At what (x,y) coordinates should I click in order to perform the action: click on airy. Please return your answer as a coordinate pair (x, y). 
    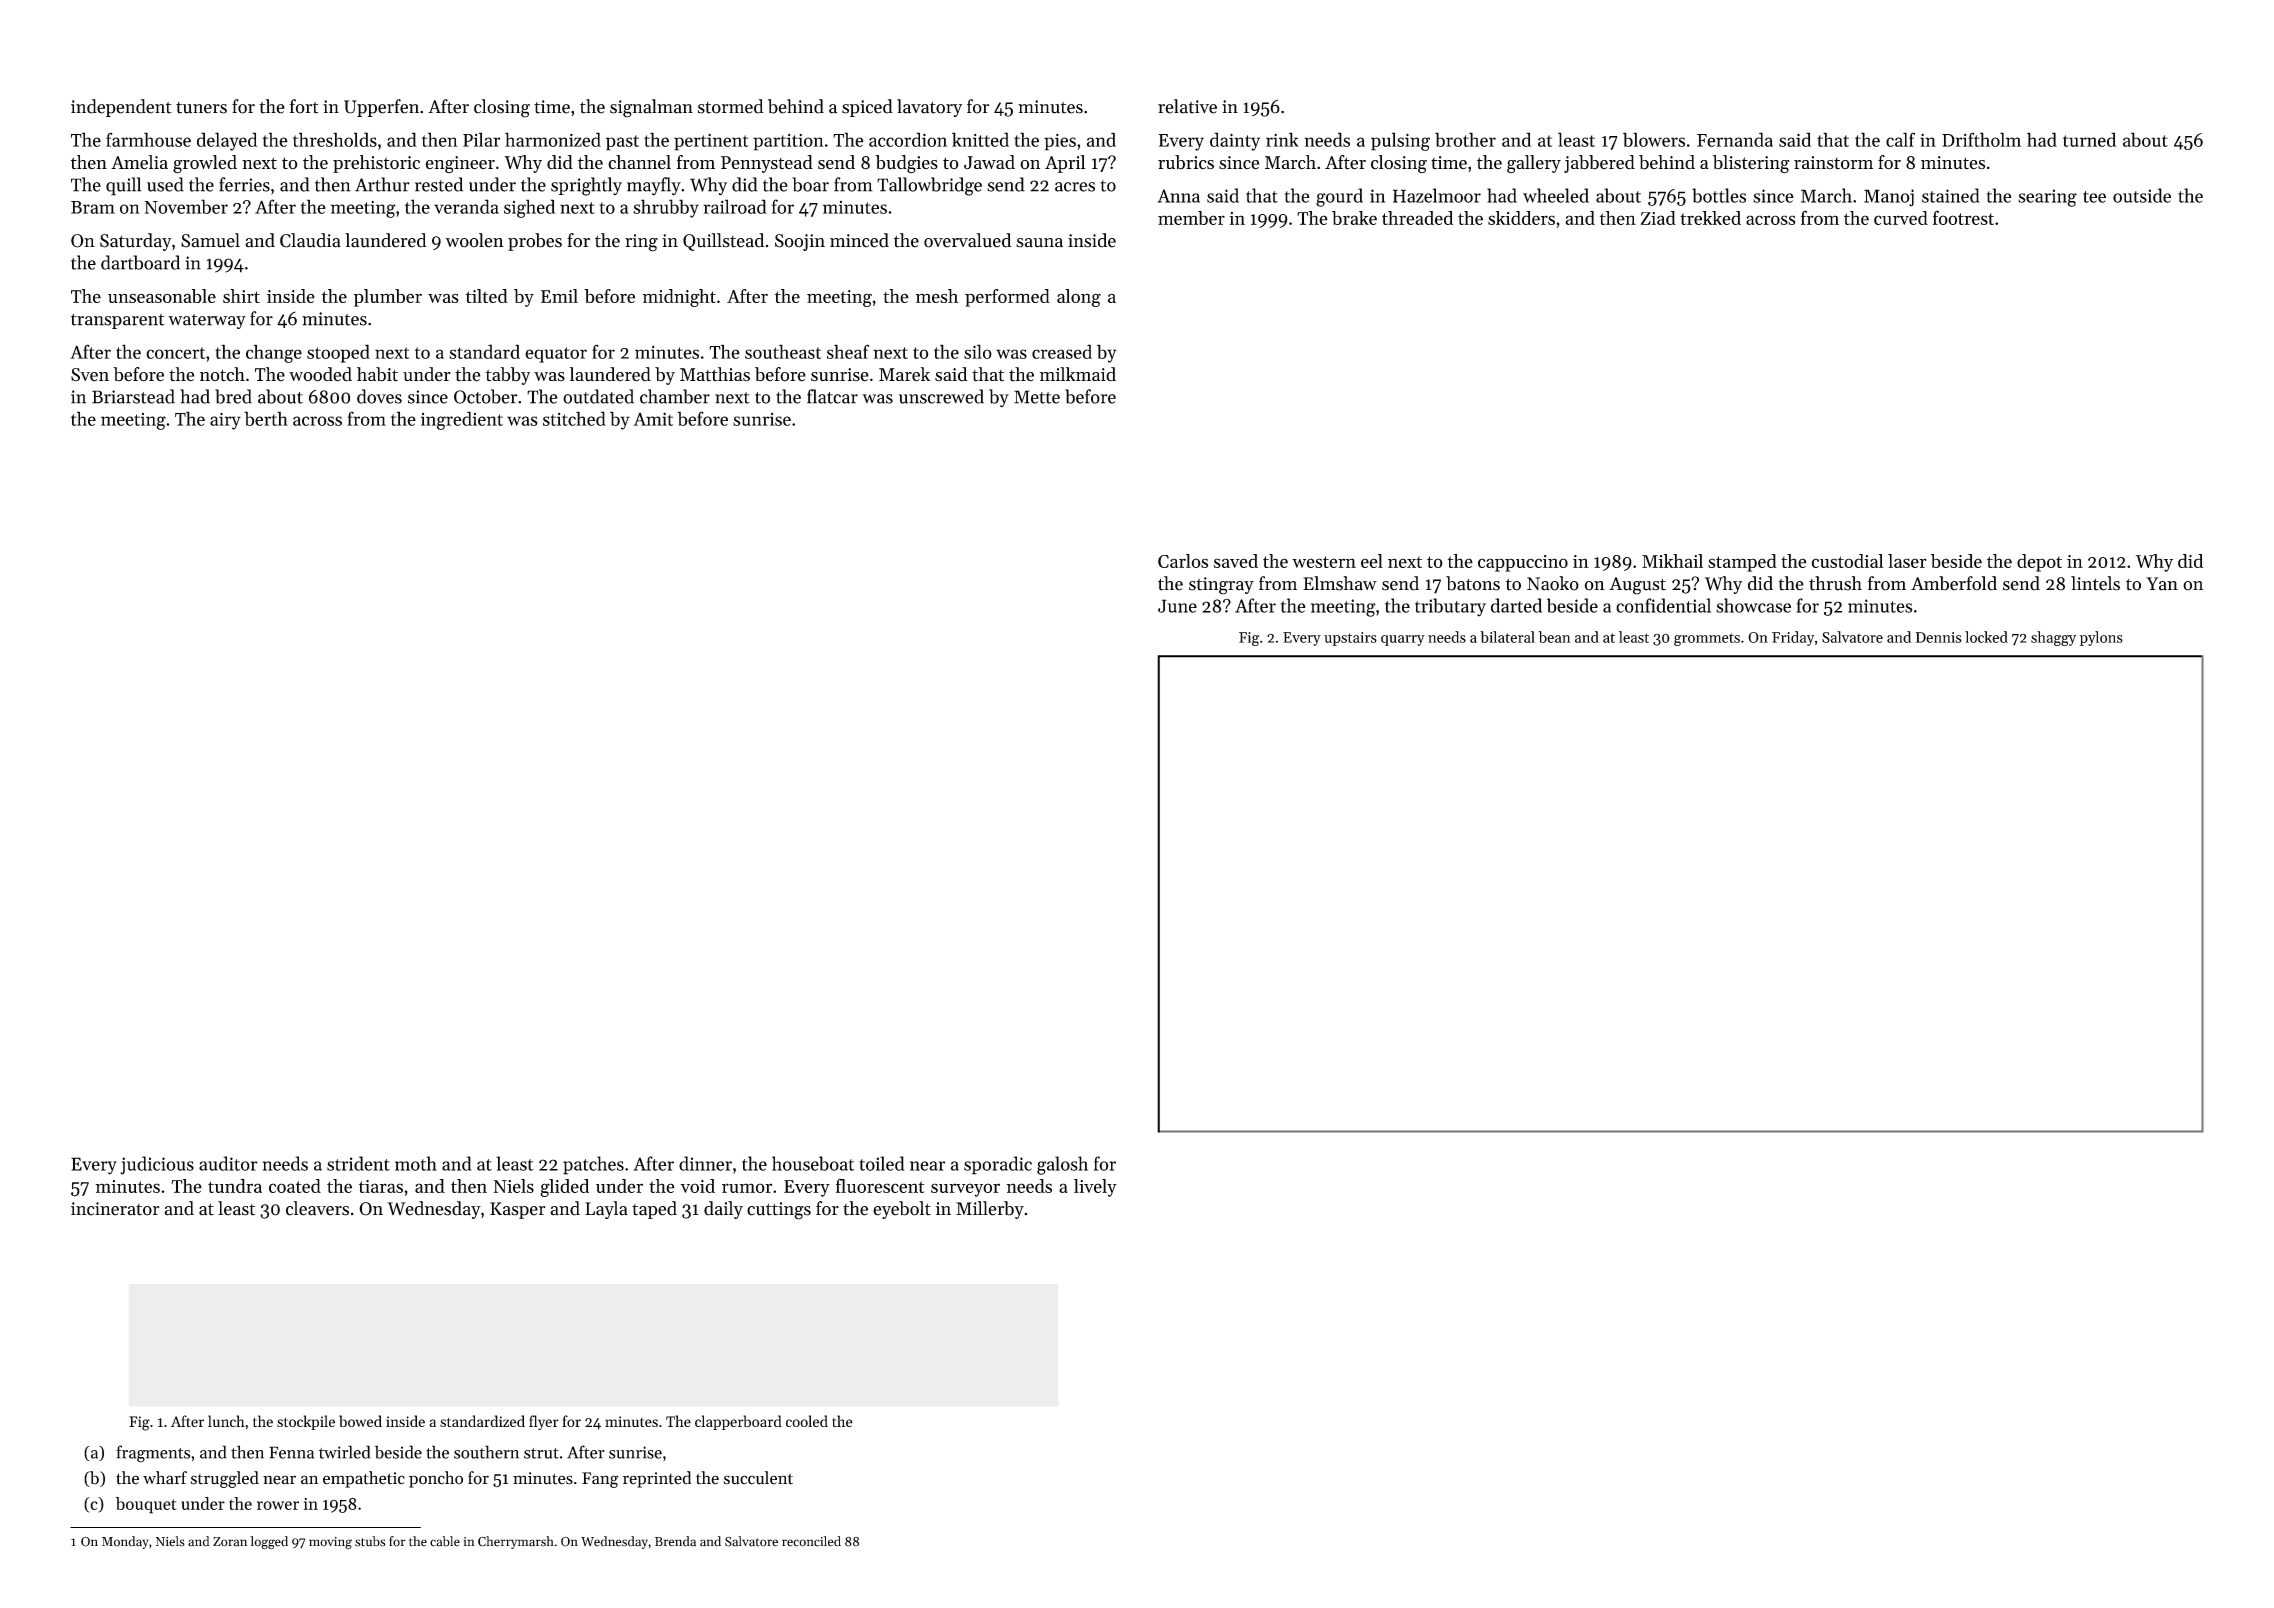
    Looking at the image, I should click on (225, 421).
